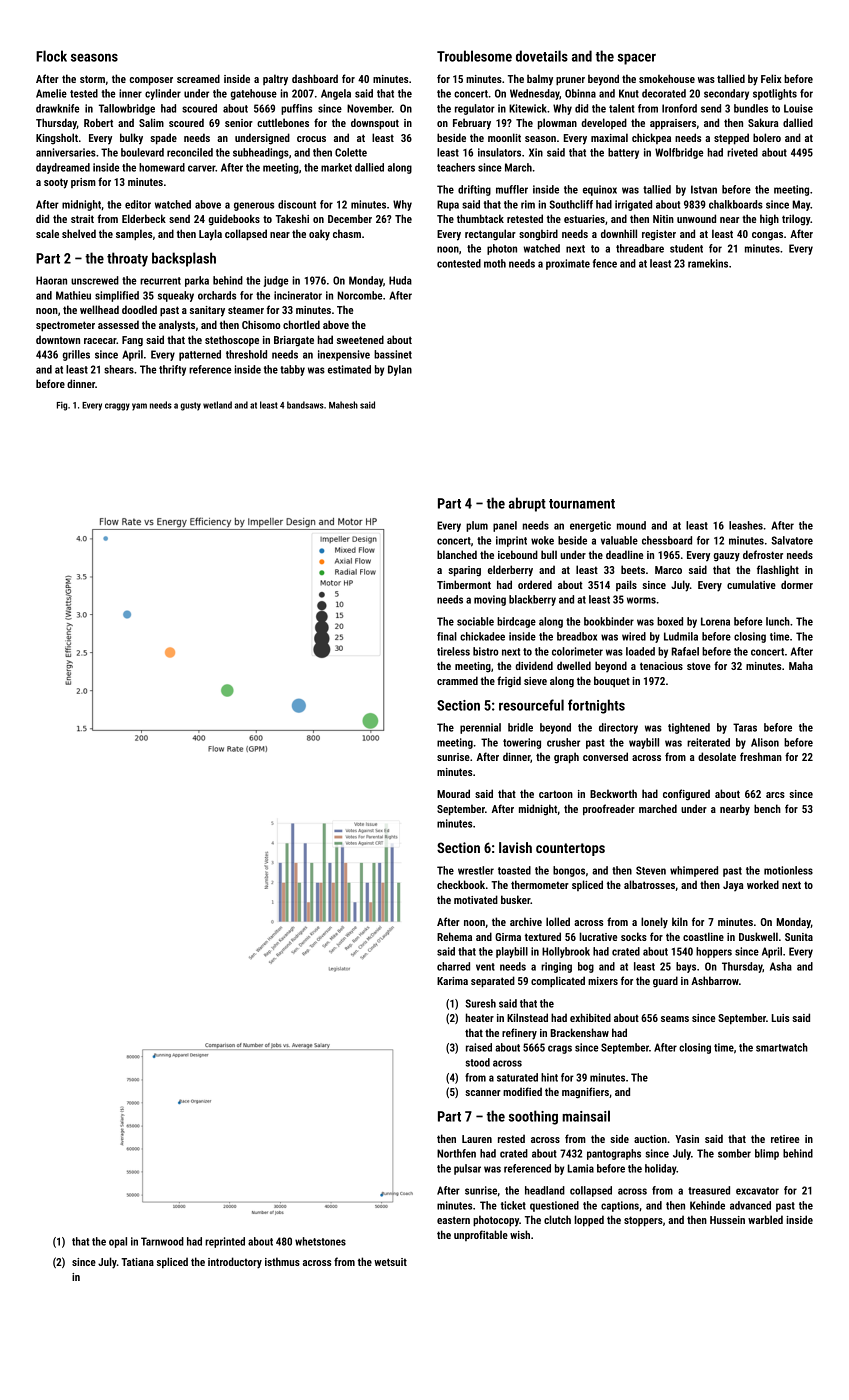 The image size is (849, 1400). I want to click on warbled, so click(765, 1219).
